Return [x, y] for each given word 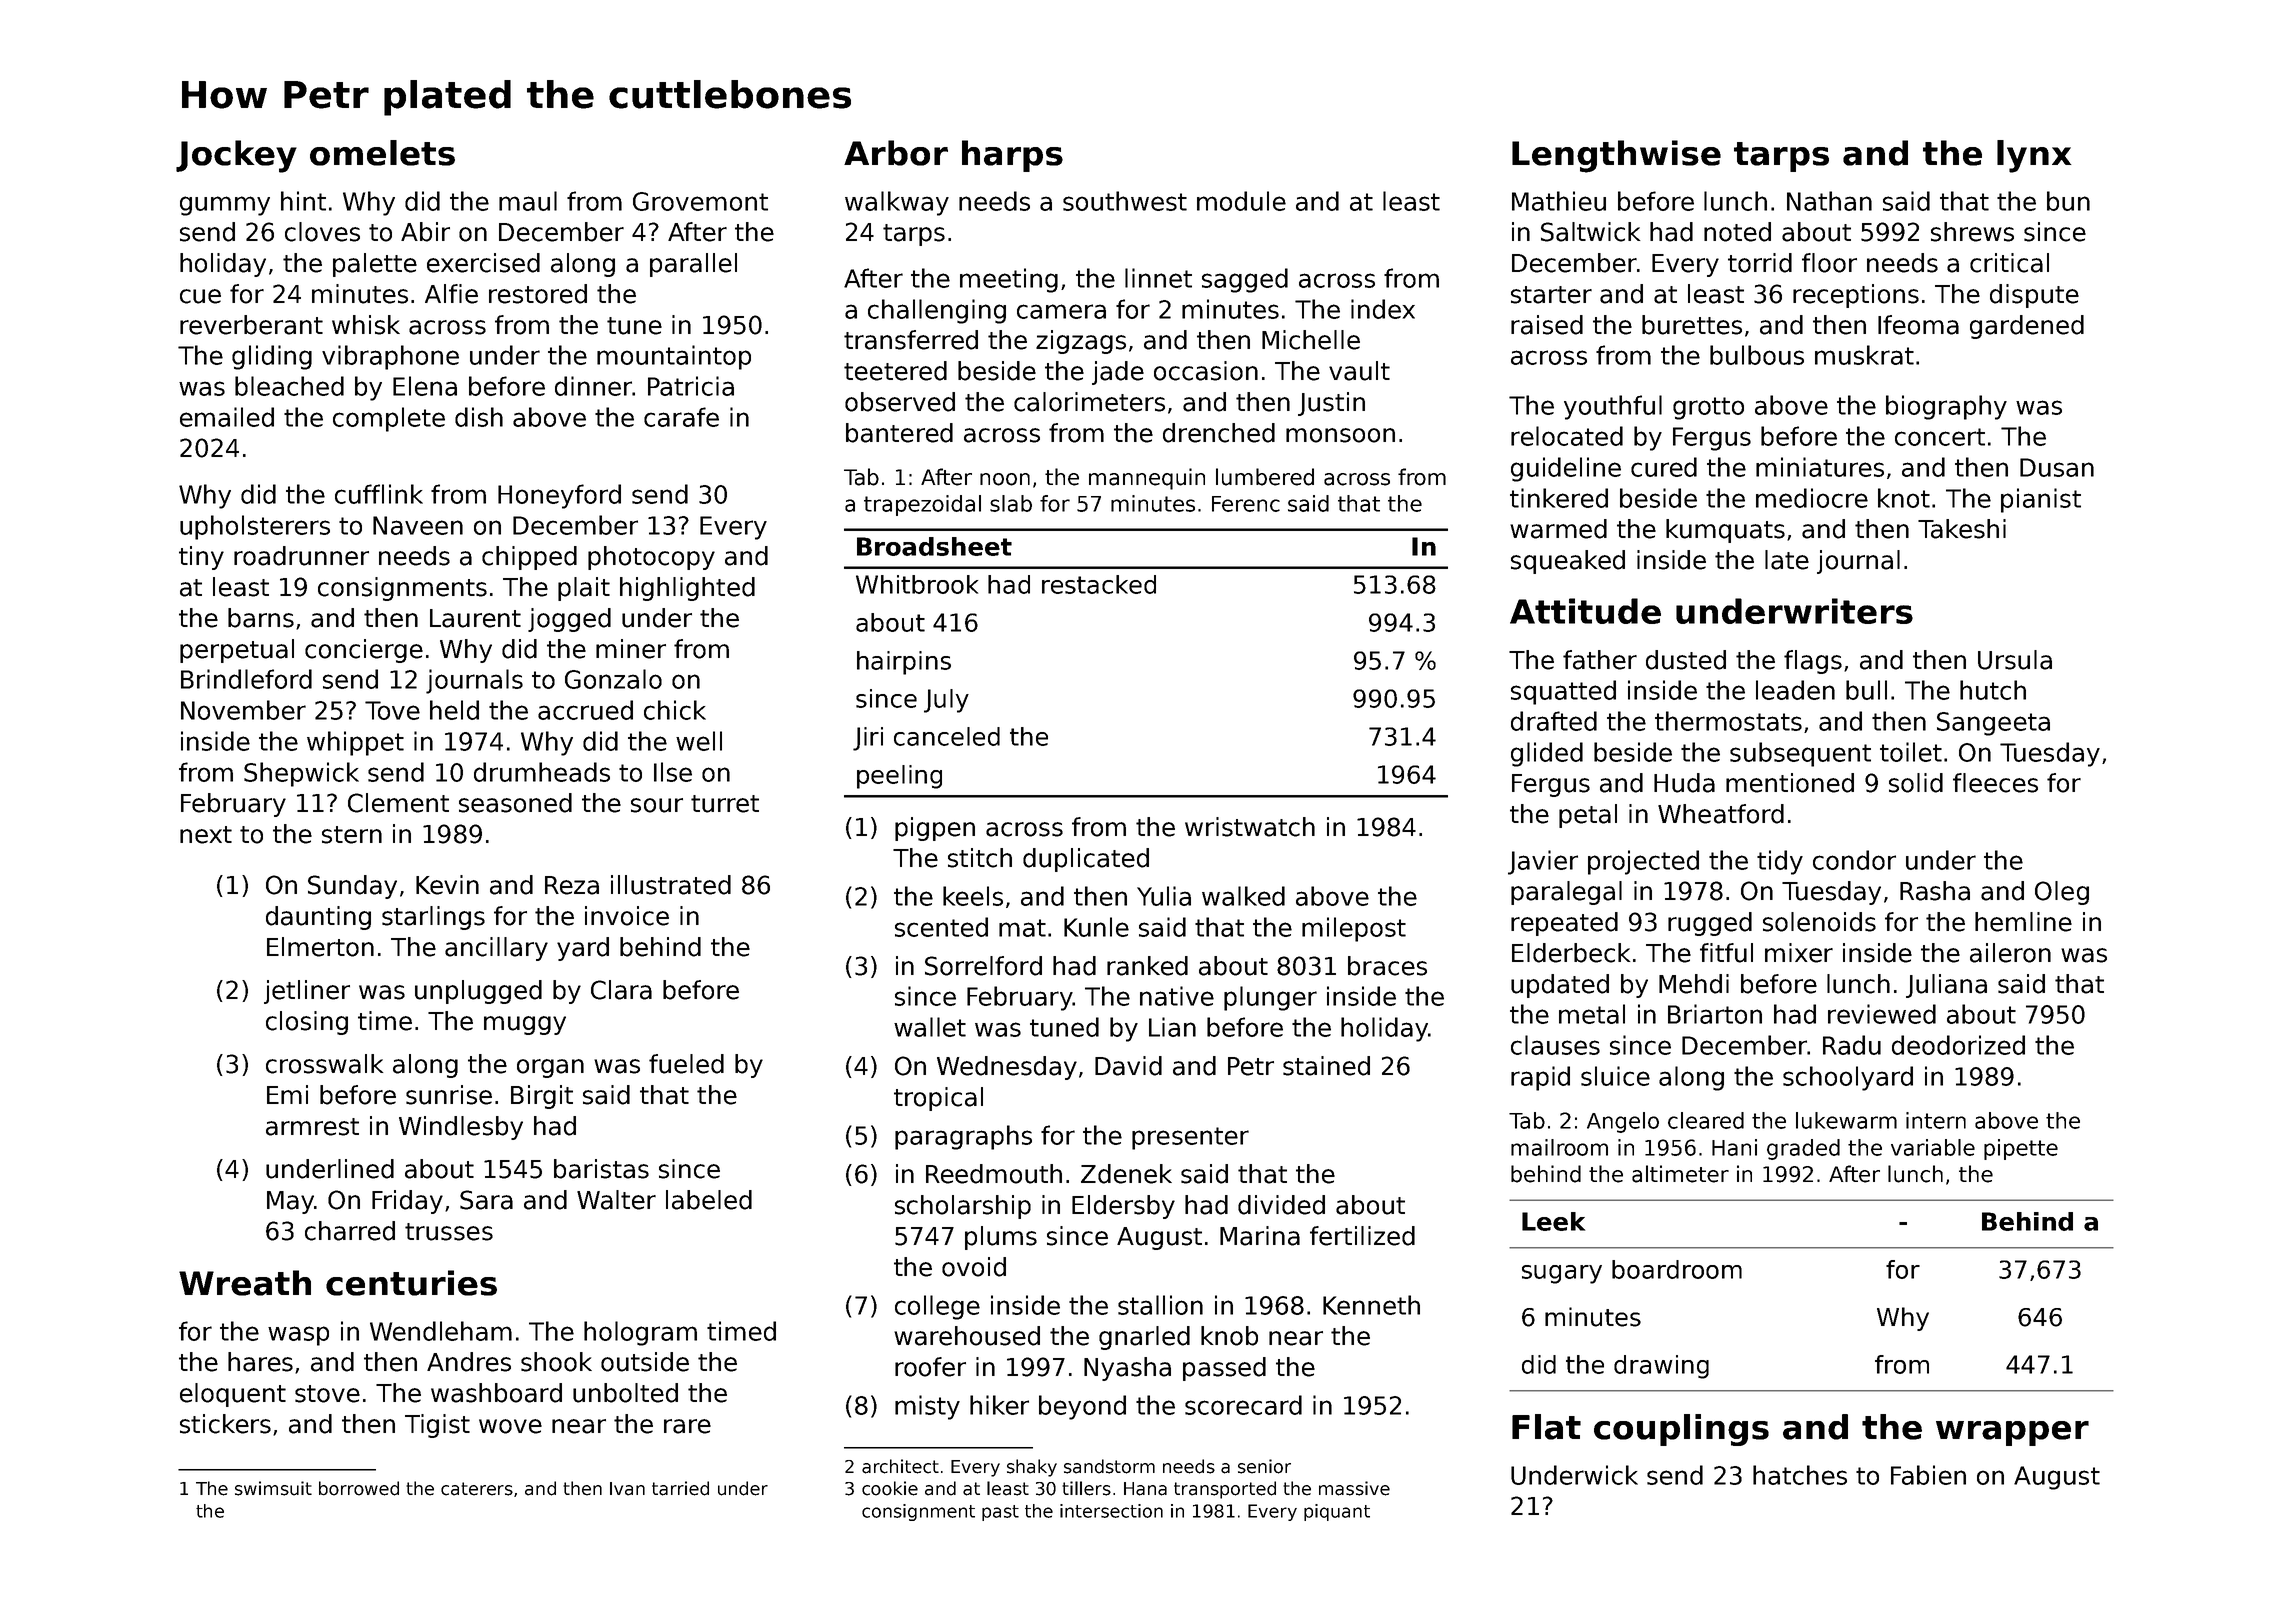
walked [1243, 896]
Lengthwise [1616, 156]
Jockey [236, 156]
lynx [2034, 156]
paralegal [1566, 893]
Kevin [447, 885]
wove [510, 1426]
